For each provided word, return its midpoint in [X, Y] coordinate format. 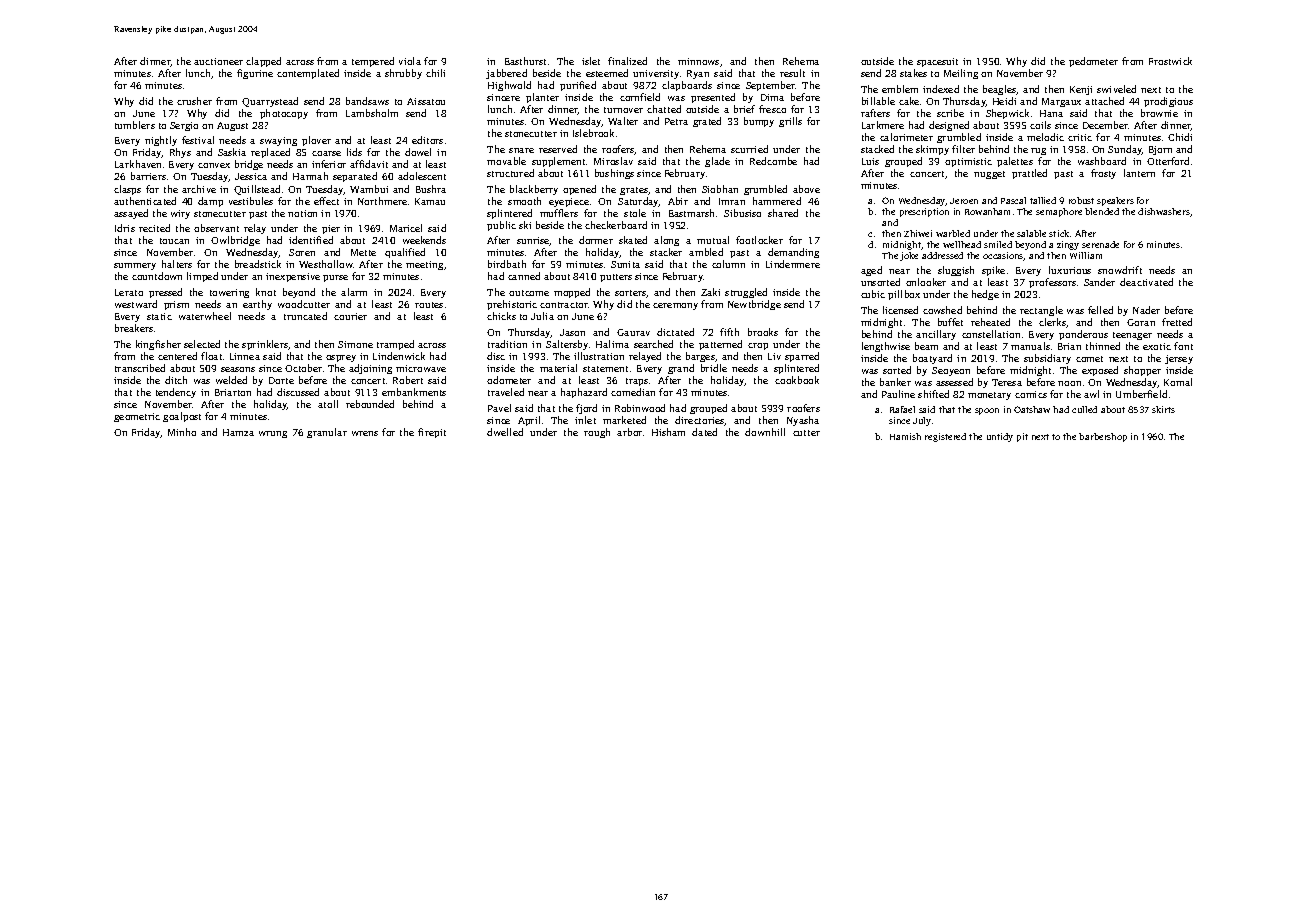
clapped [263, 62]
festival [198, 140]
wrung [273, 434]
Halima [612, 344]
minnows [698, 61]
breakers [134, 328]
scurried [749, 149]
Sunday [1125, 150]
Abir [678, 201]
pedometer [1093, 62]
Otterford [1168, 161]
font [1183, 346]
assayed [131, 214]
